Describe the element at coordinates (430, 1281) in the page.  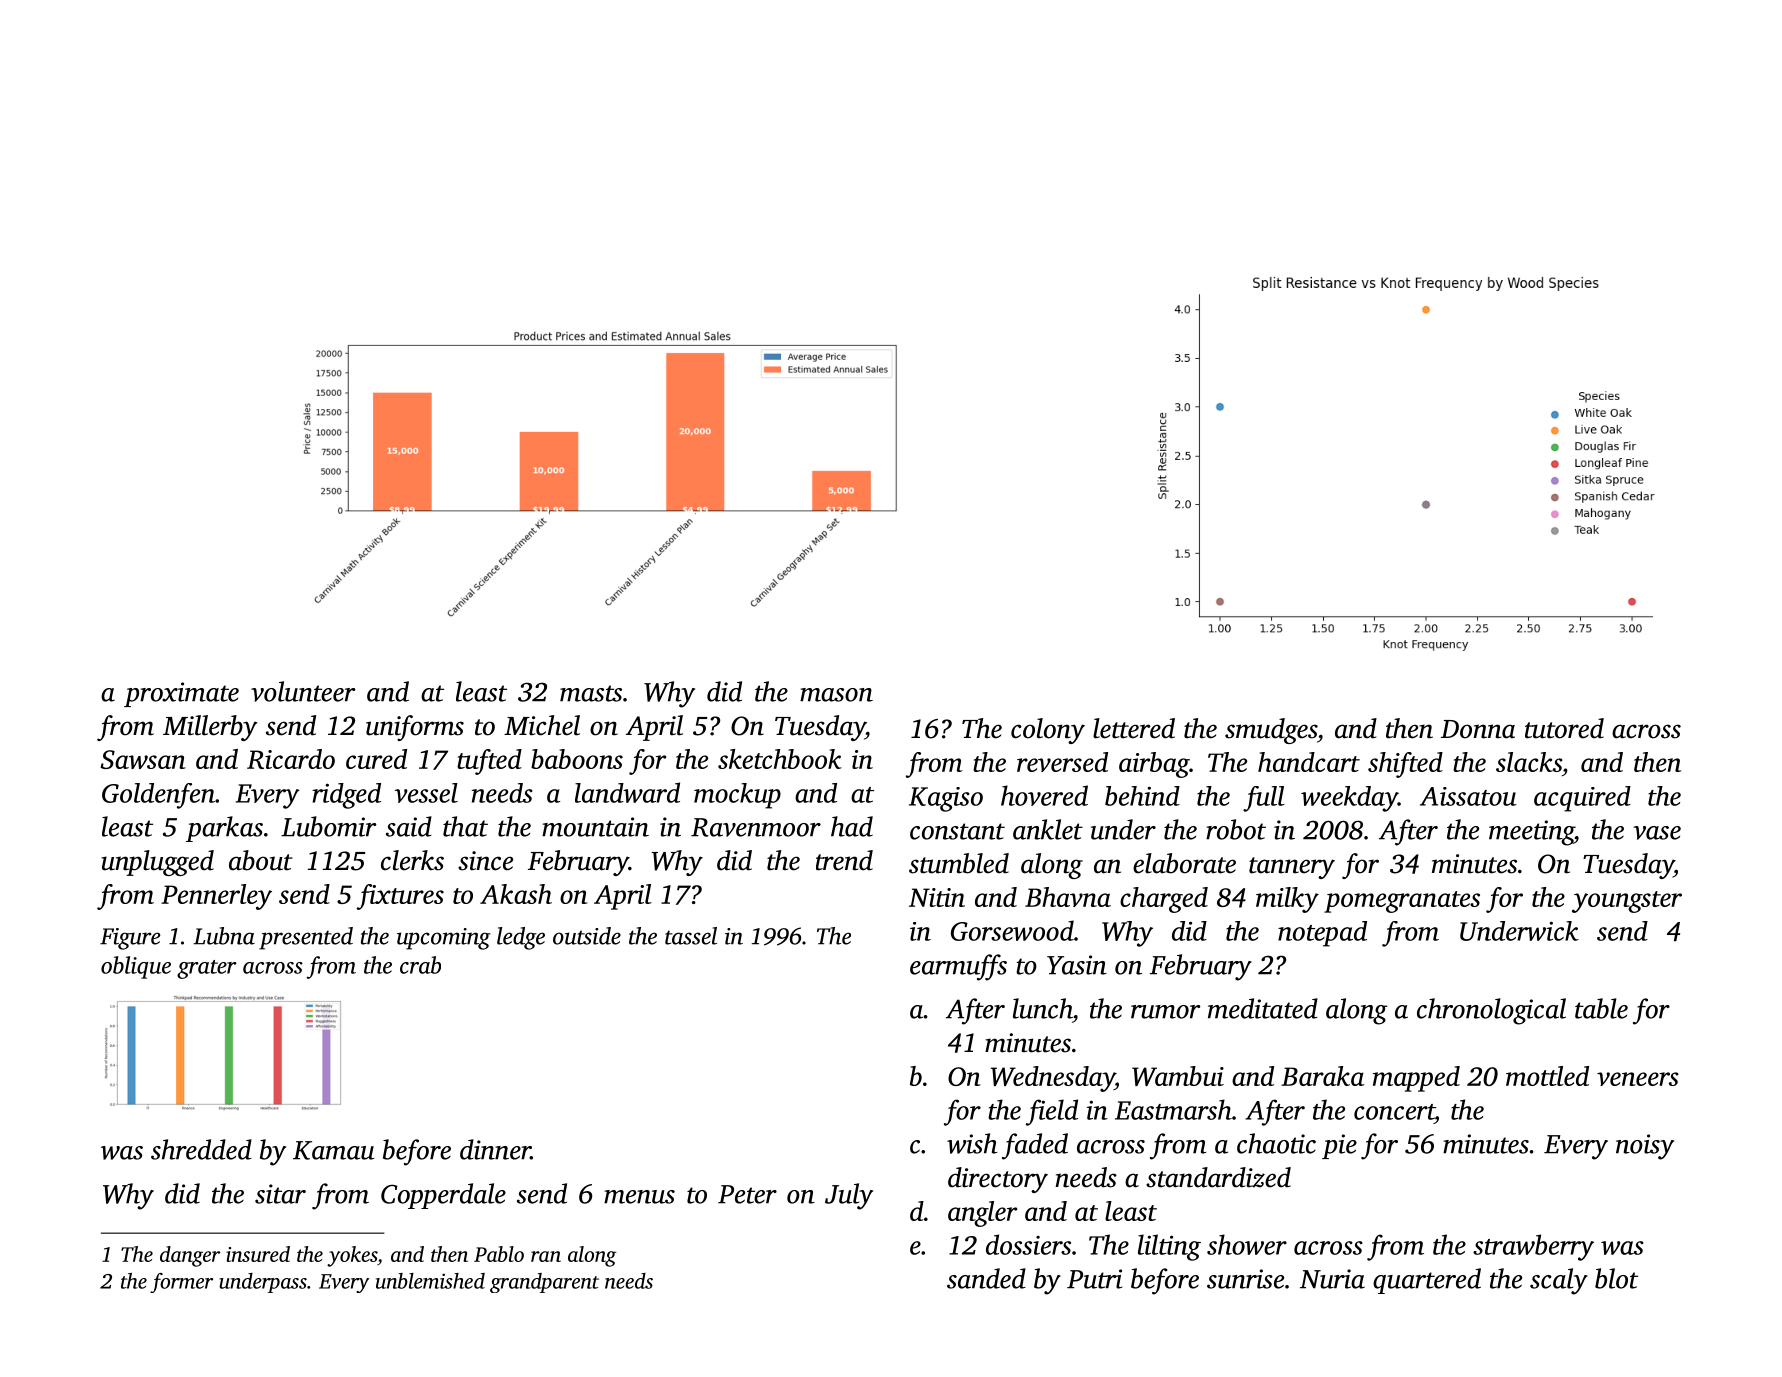
I see `unblemished` at that location.
